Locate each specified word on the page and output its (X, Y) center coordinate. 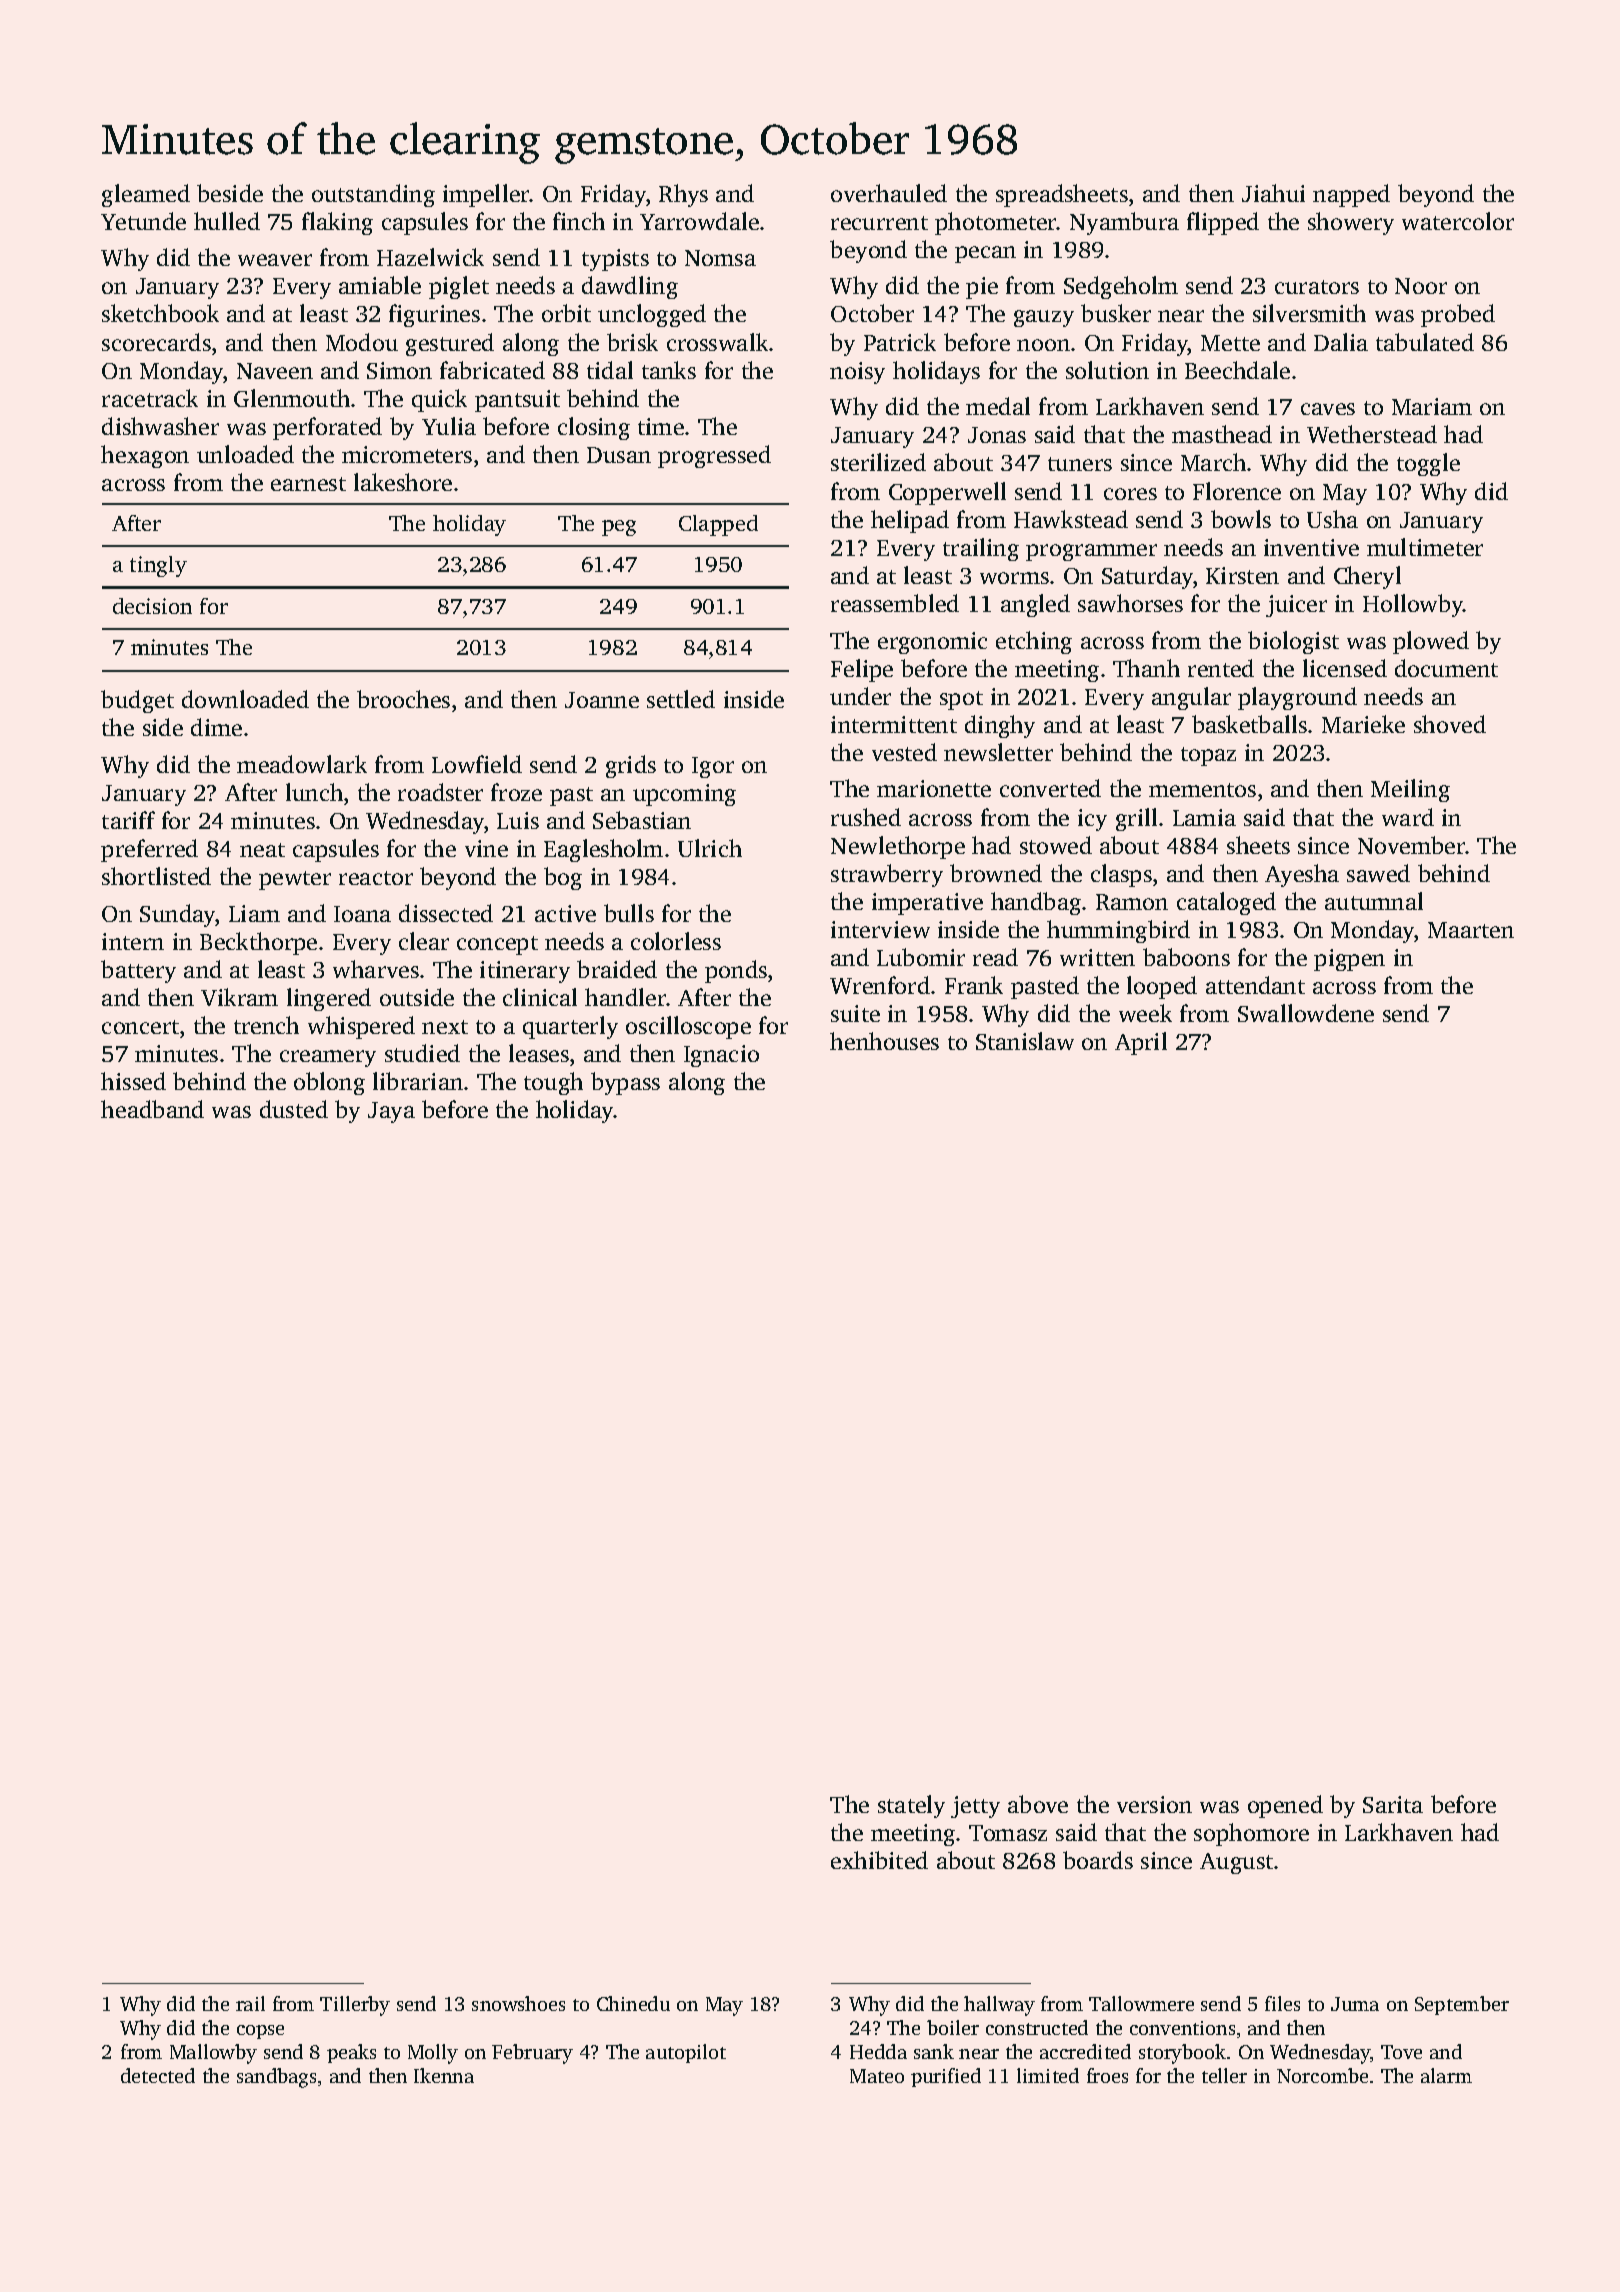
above (1038, 1804)
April (1141, 1043)
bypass (625, 1083)
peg (619, 528)
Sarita (1393, 1804)
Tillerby (355, 2006)
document (1446, 668)
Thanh (1146, 668)
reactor (376, 878)
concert (140, 1027)
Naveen (275, 371)
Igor (713, 767)
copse (260, 2032)
